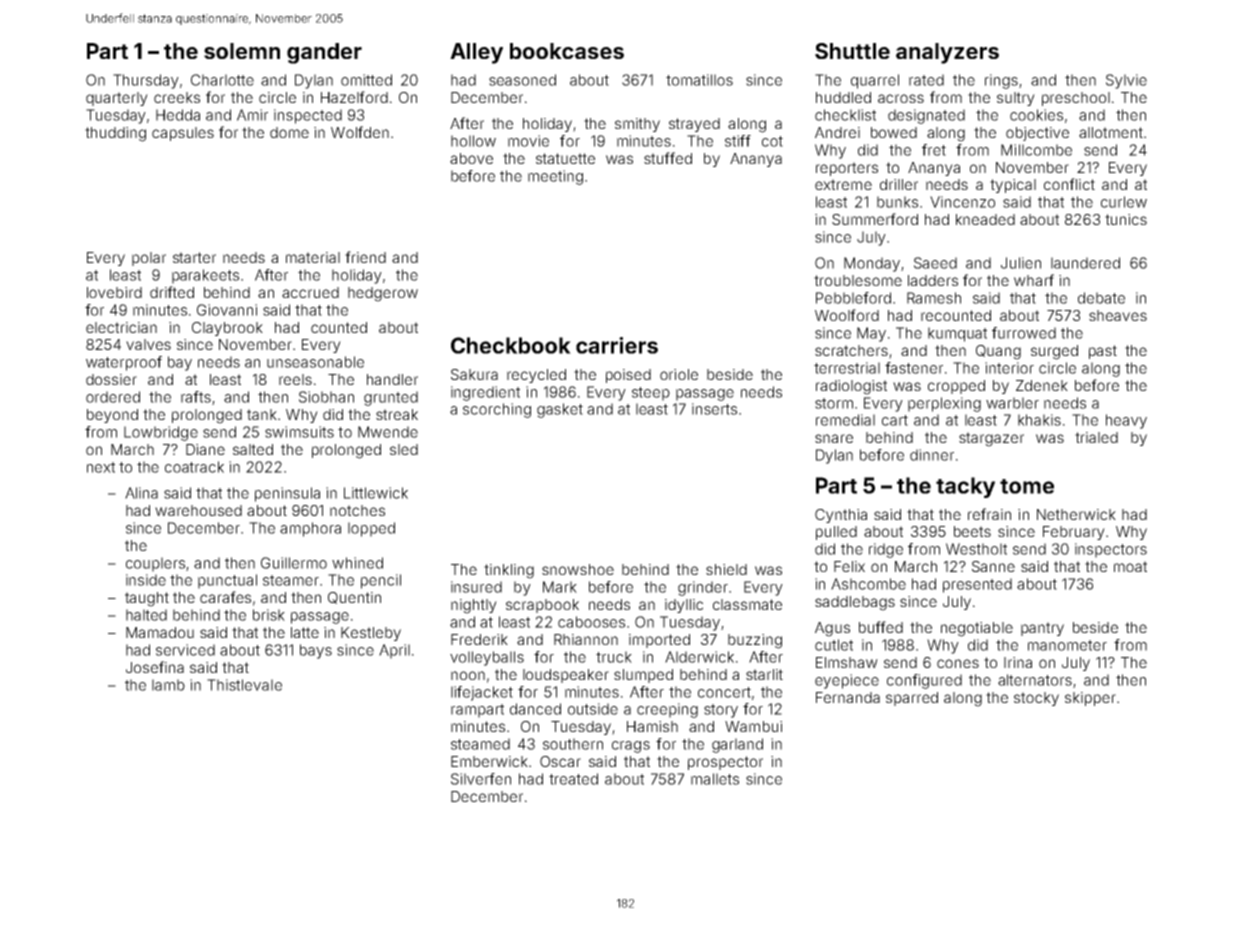  I want to click on Silverfen, so click(481, 779).
